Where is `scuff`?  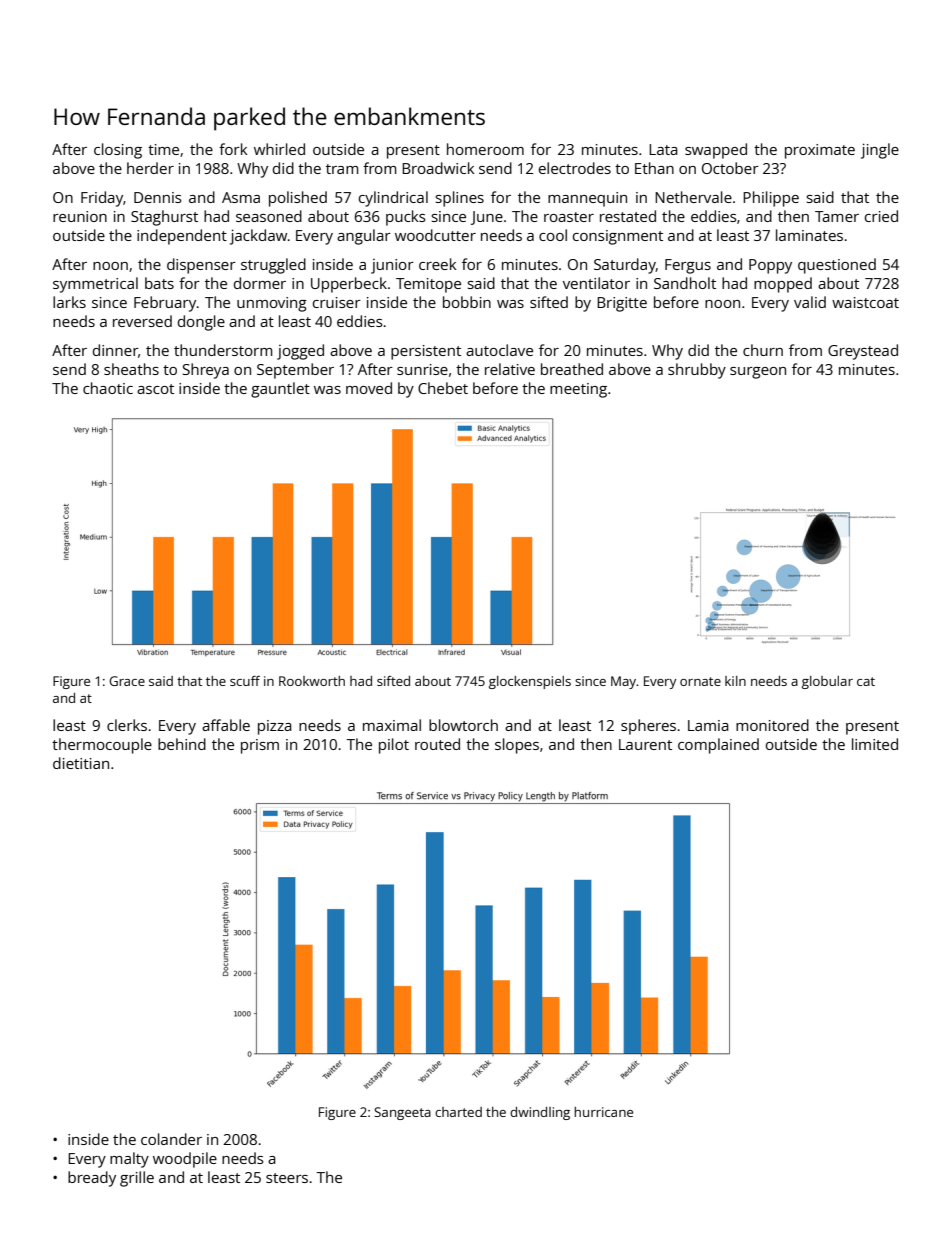
scuff is located at coordinates (245, 681).
